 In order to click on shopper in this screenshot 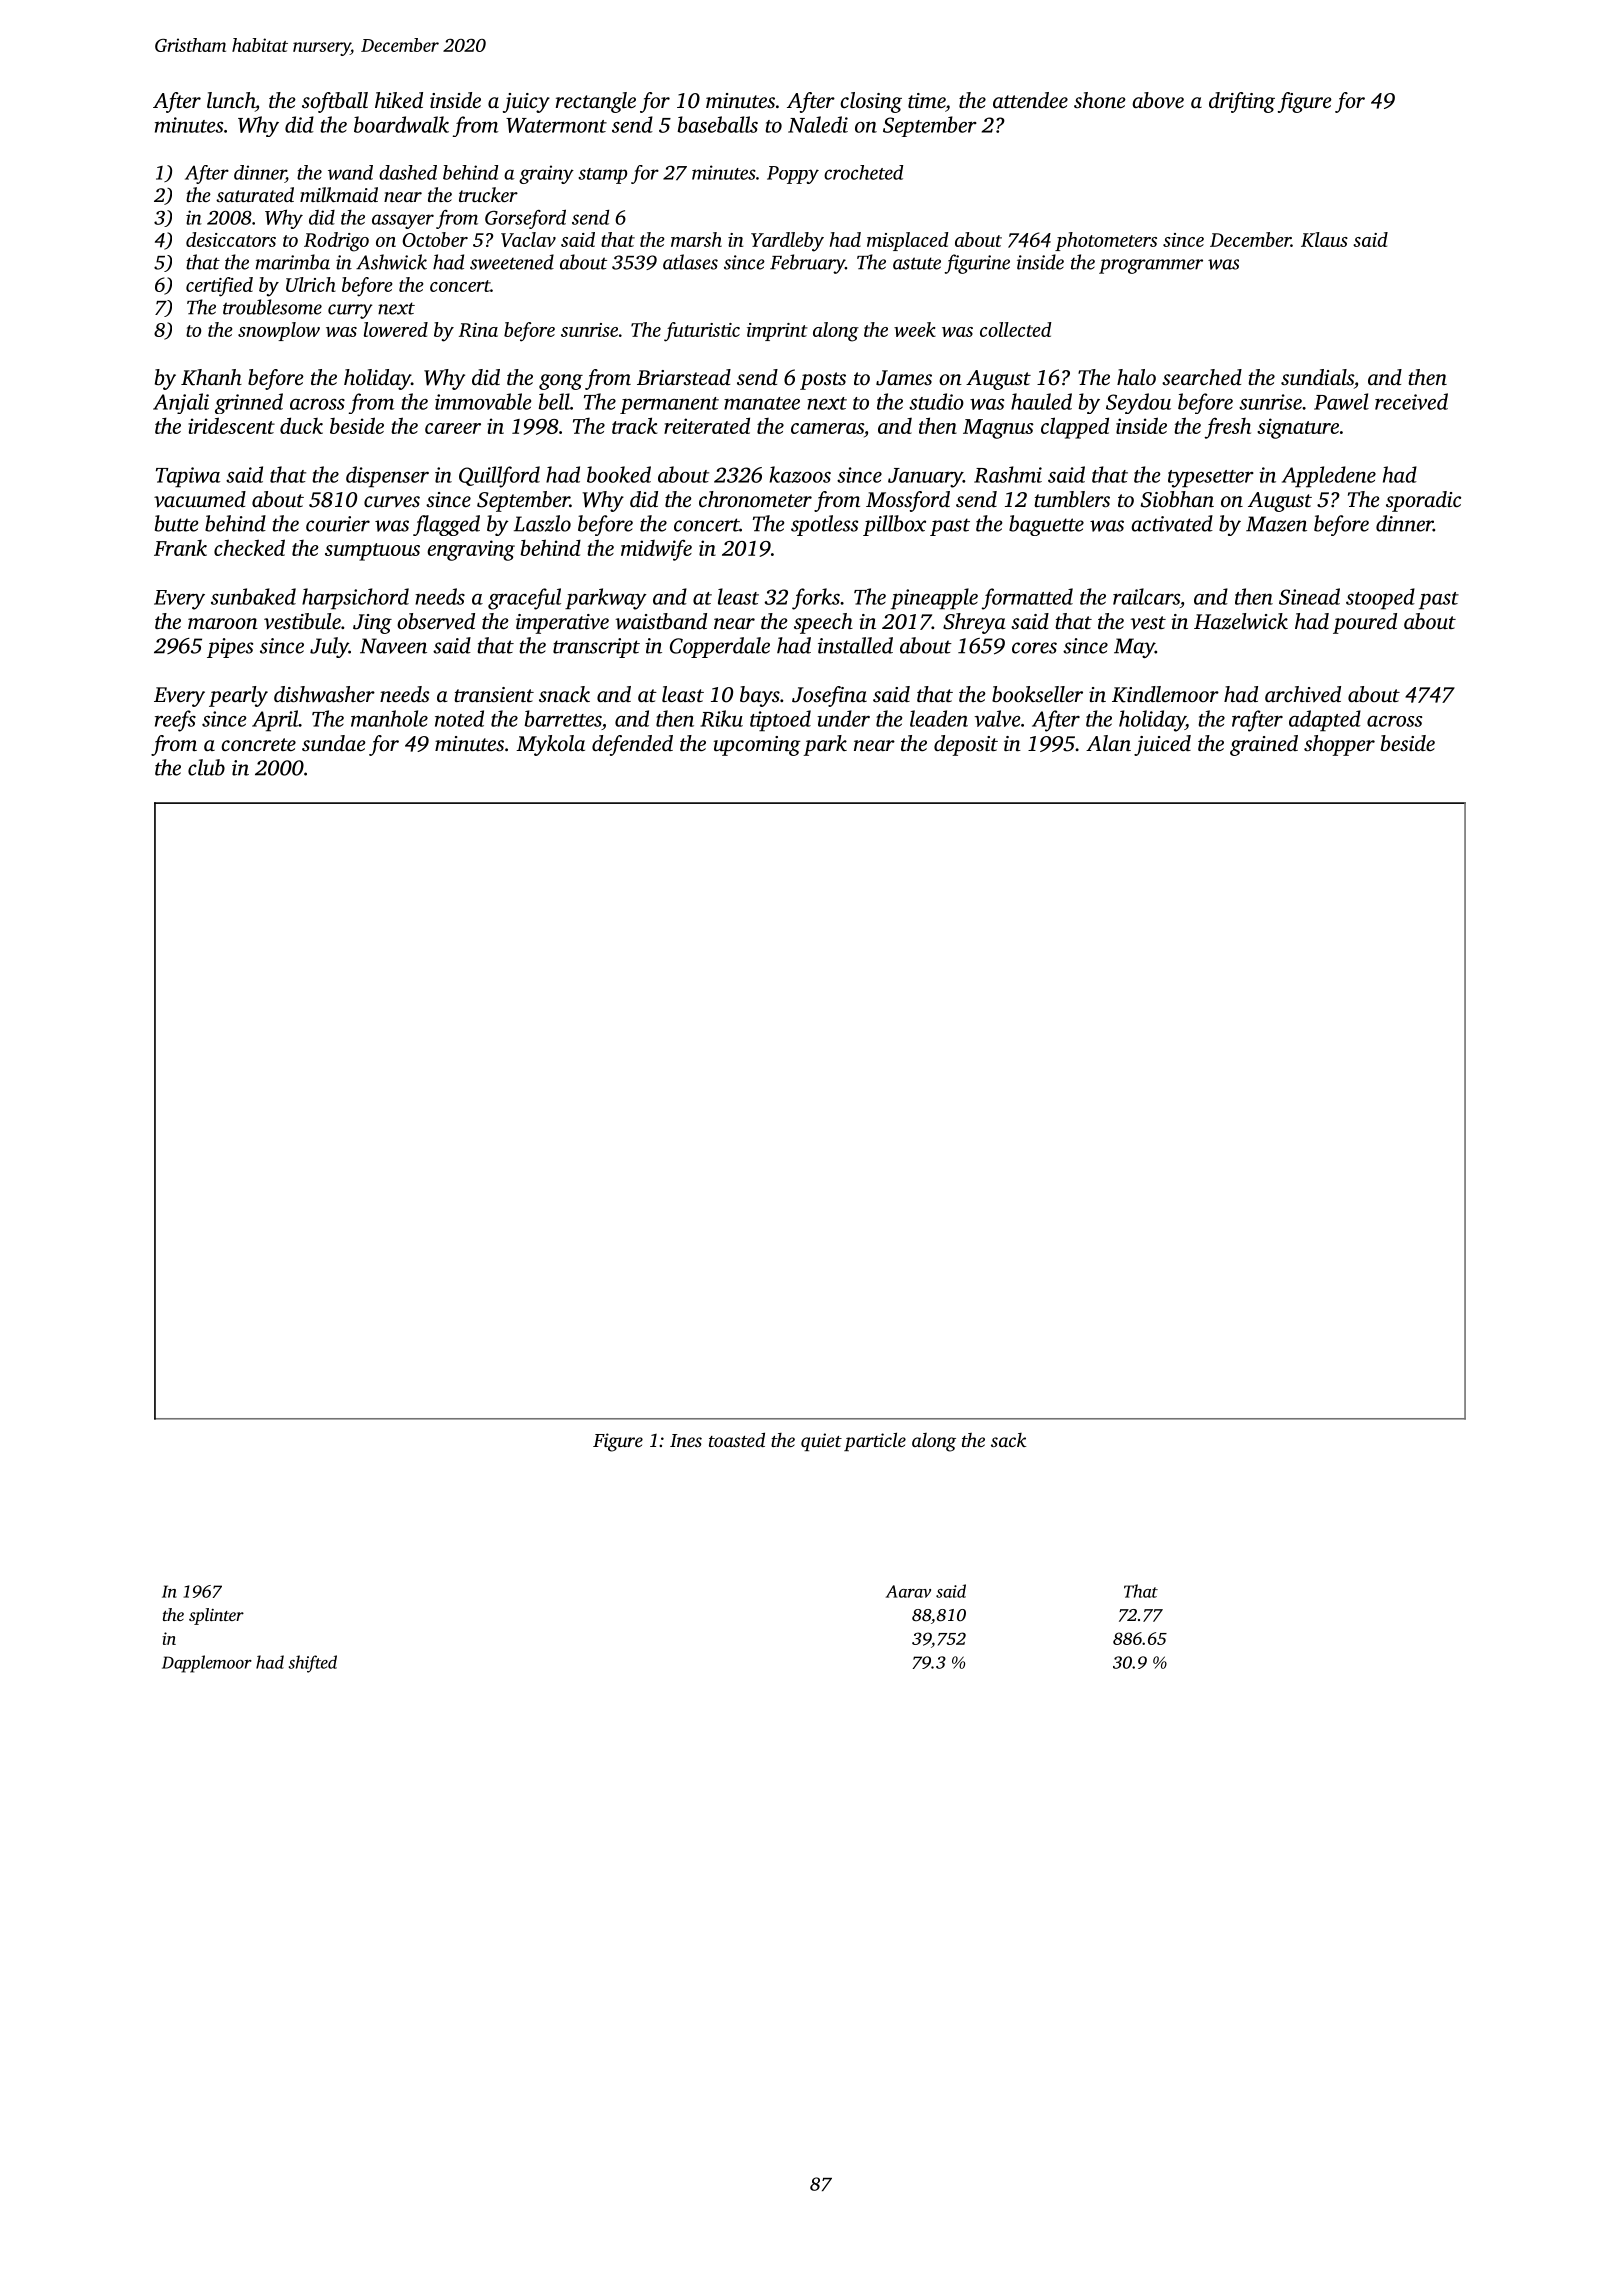, I will do `click(1339, 745)`.
